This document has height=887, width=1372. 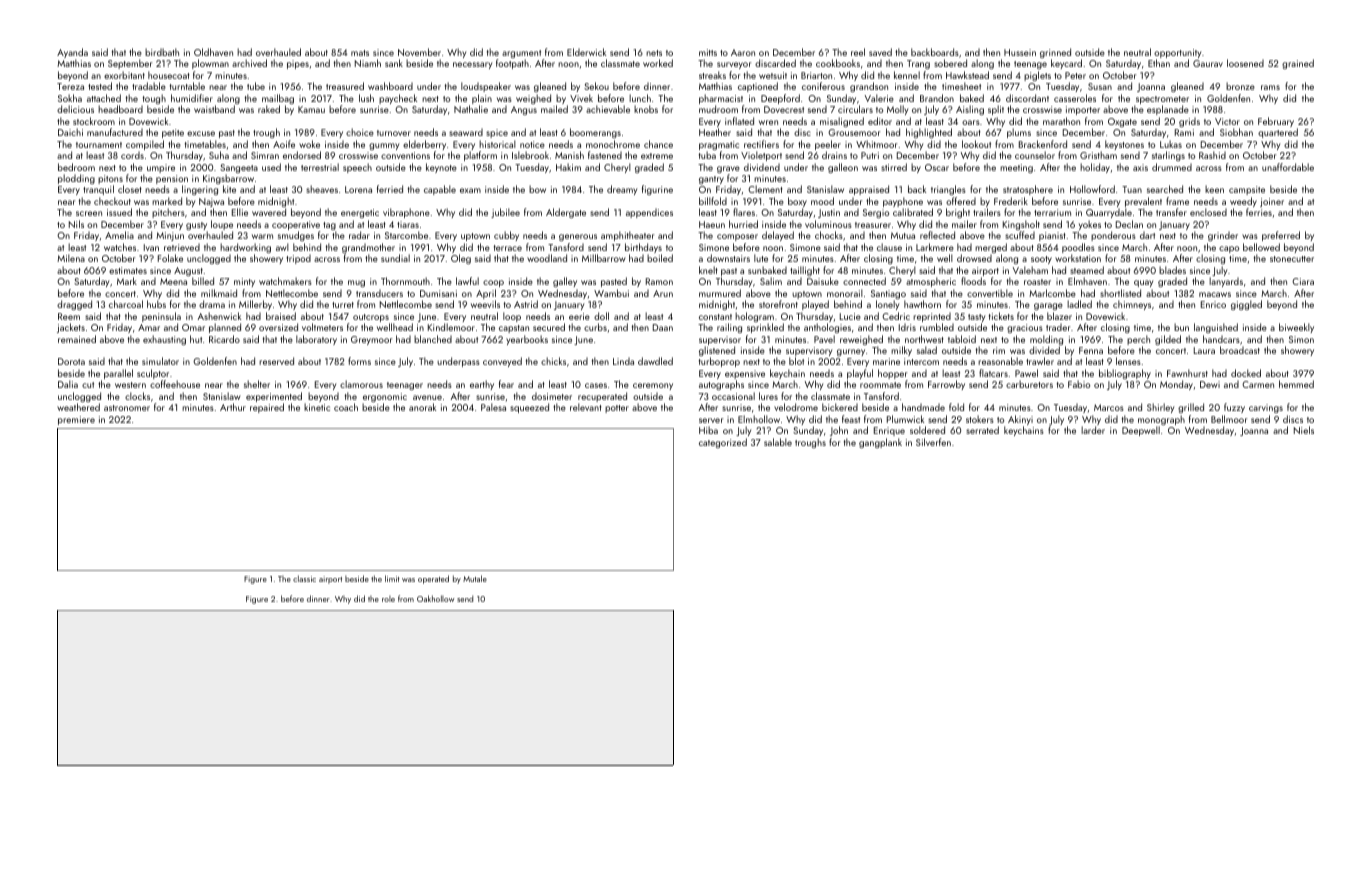 I want to click on exam, so click(x=470, y=190).
